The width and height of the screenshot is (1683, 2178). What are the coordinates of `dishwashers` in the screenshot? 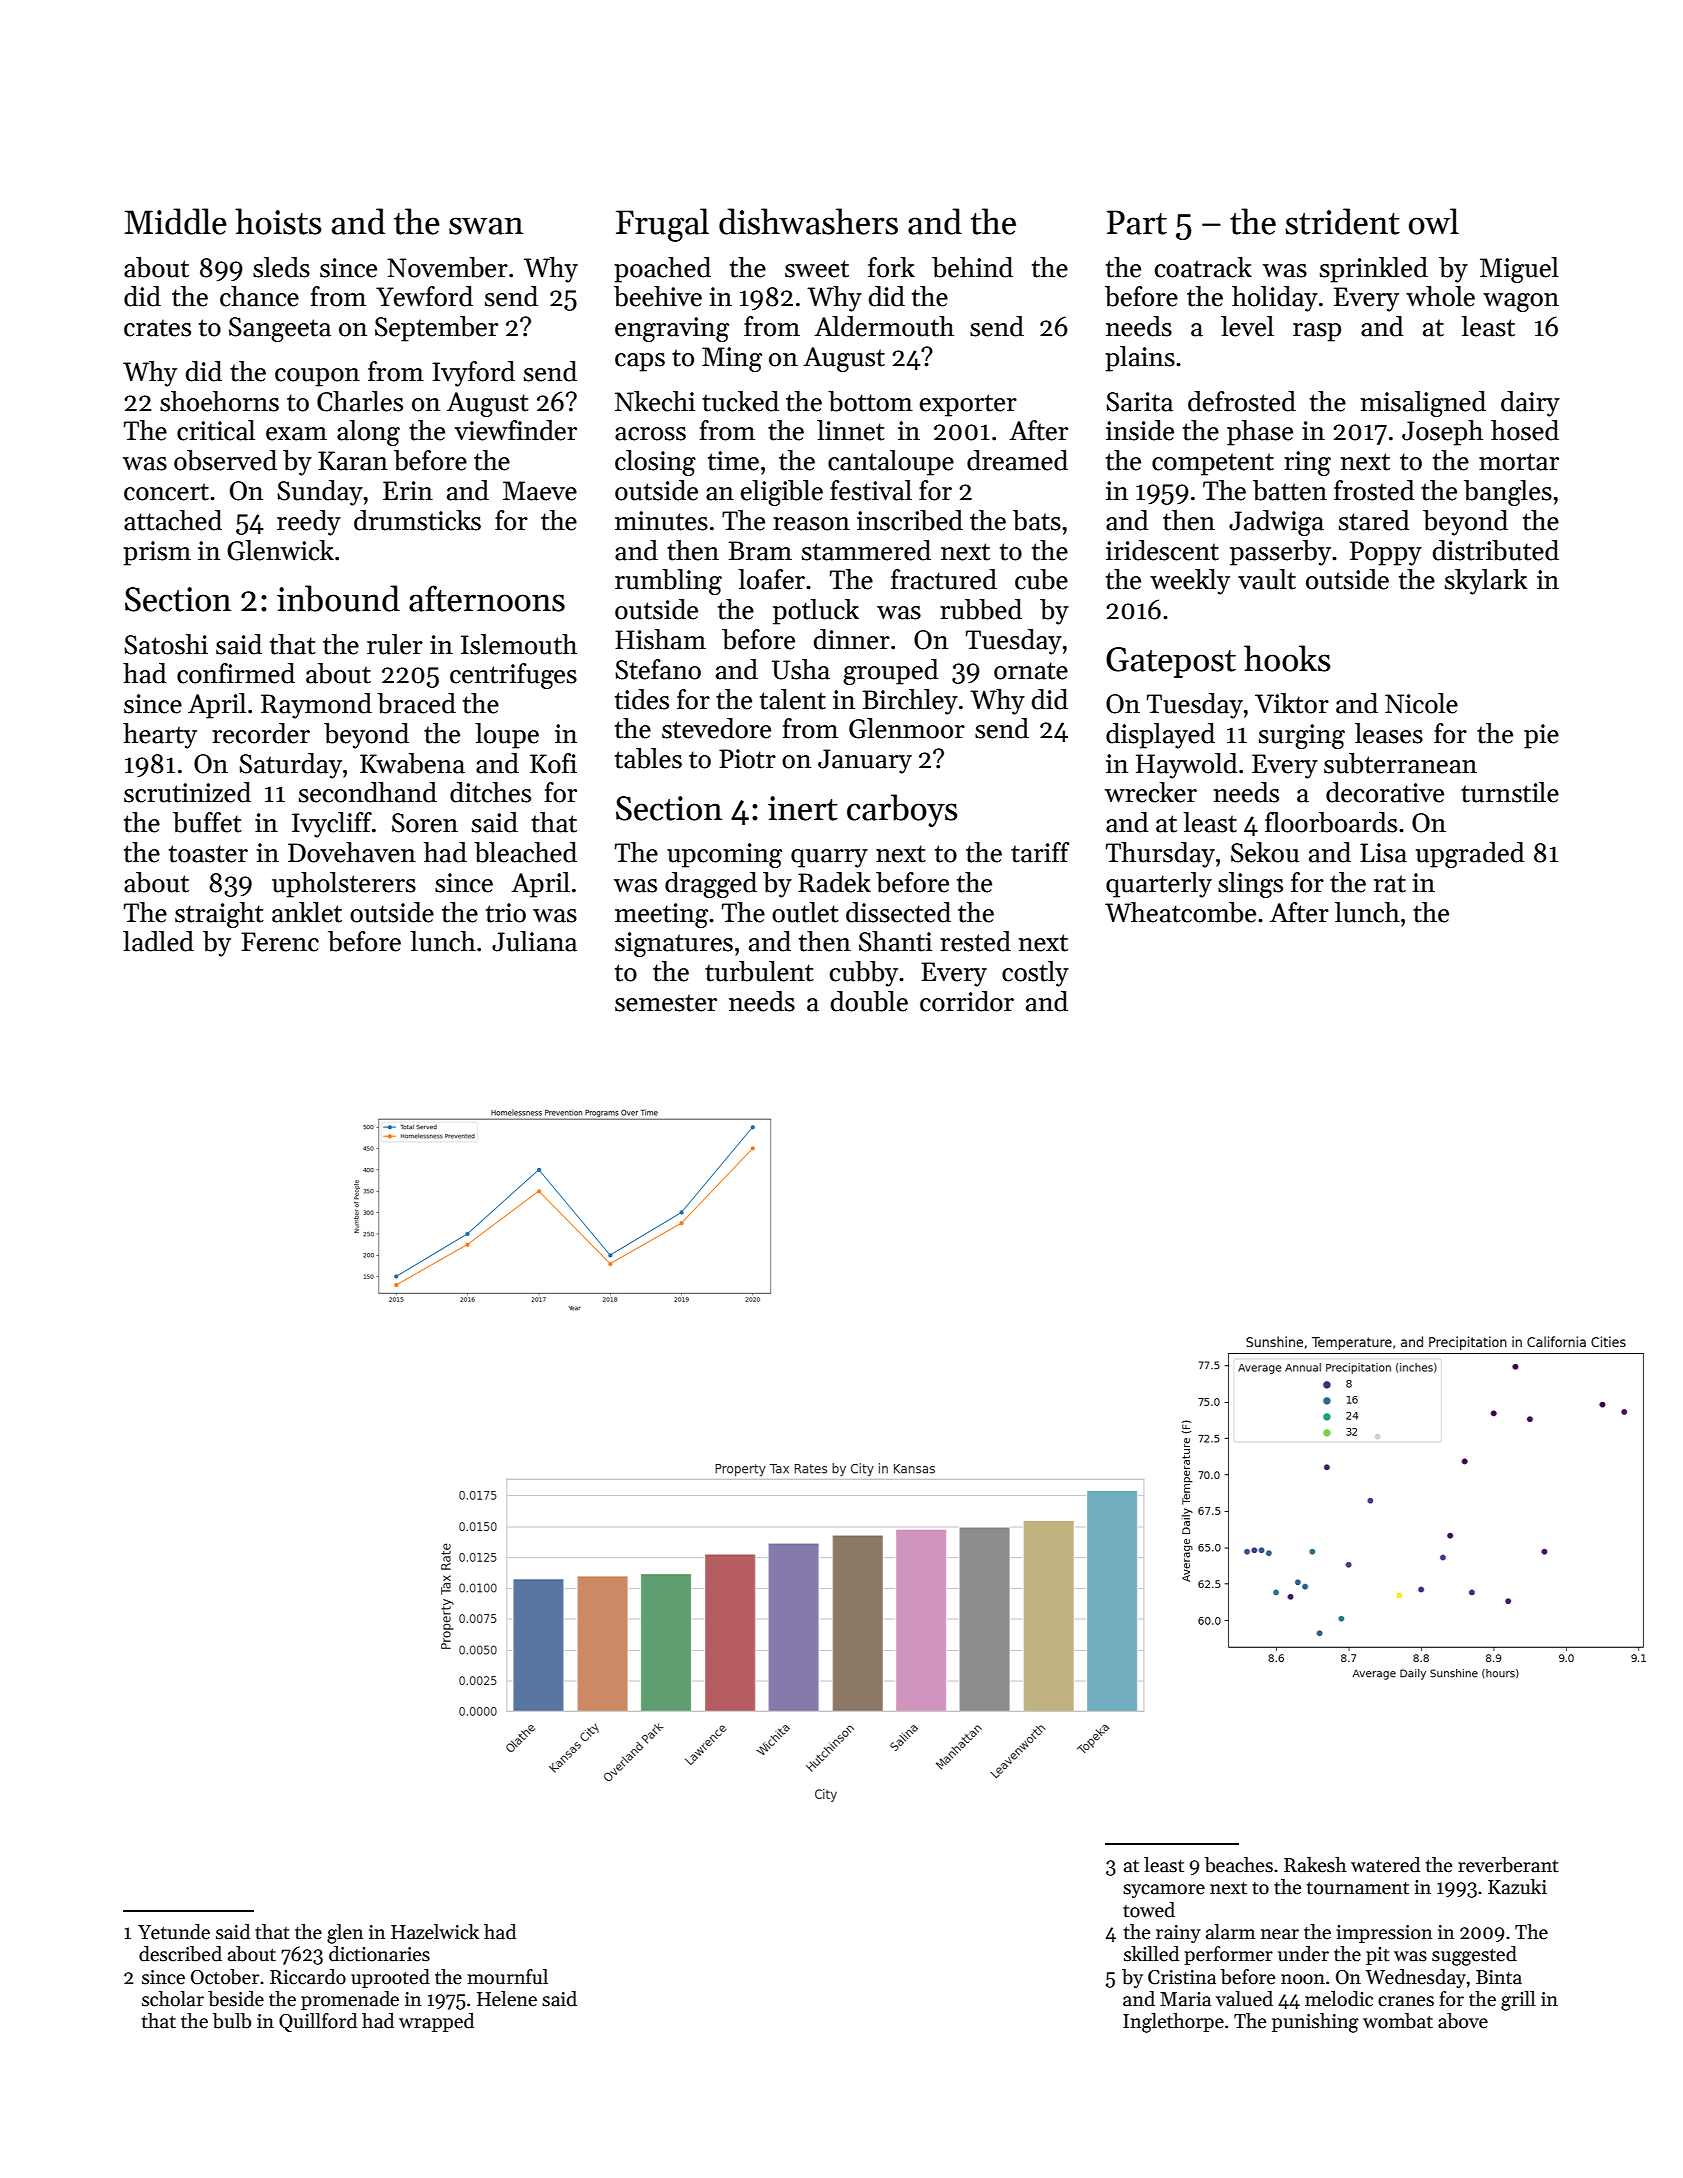 It's located at (808, 221).
